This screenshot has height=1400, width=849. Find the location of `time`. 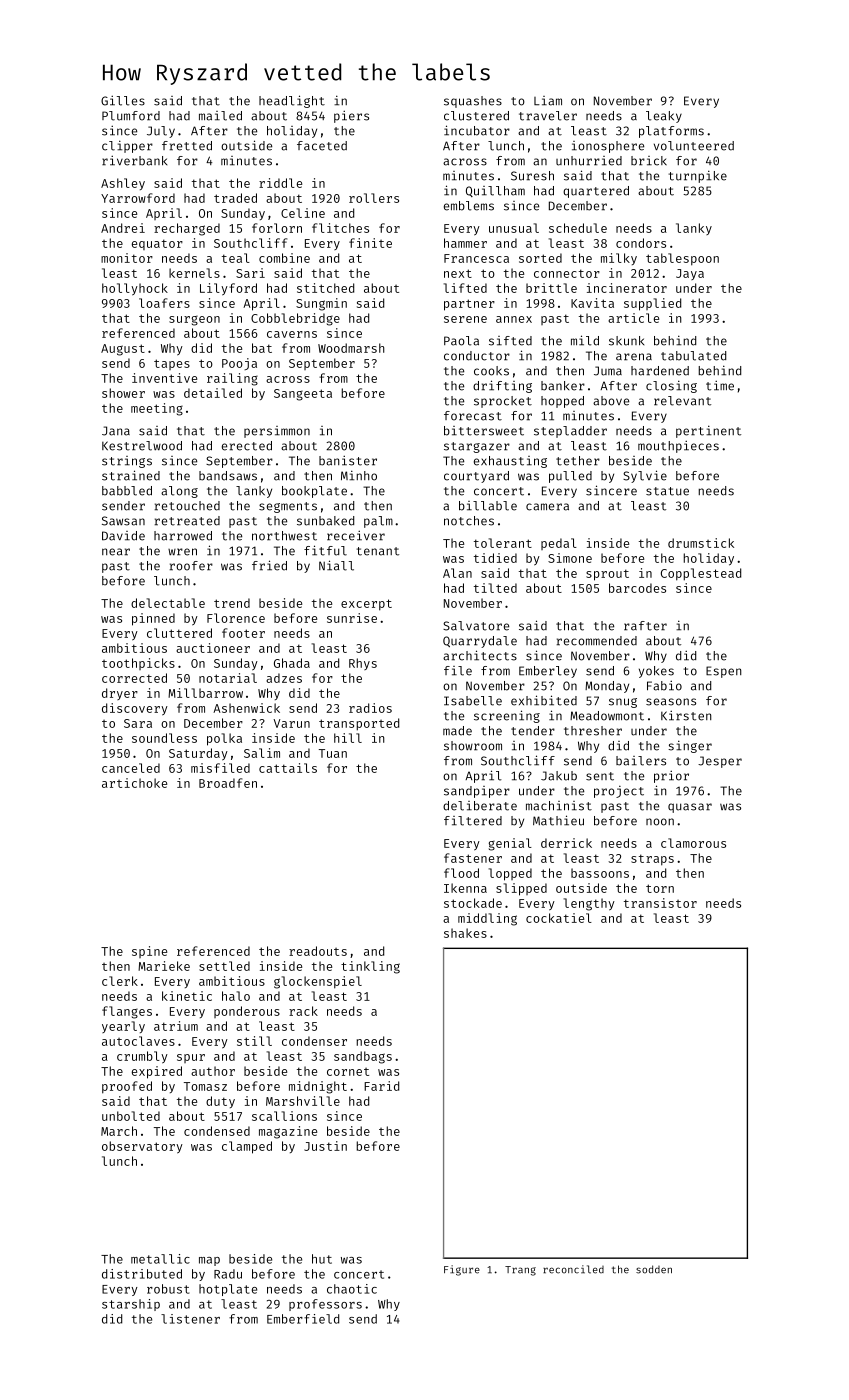

time is located at coordinates (720, 385).
